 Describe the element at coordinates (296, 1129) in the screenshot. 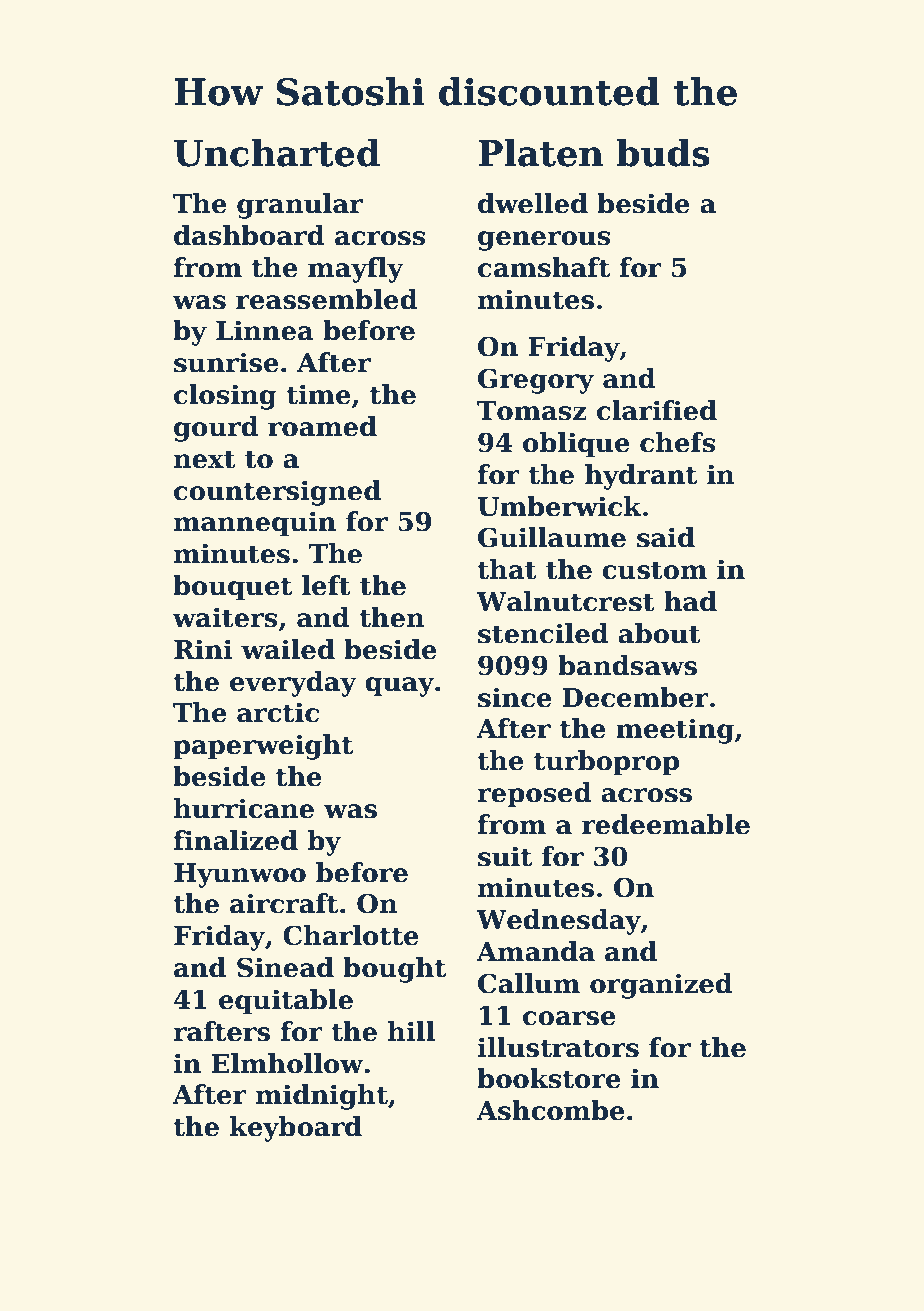

I see `keyboard` at that location.
